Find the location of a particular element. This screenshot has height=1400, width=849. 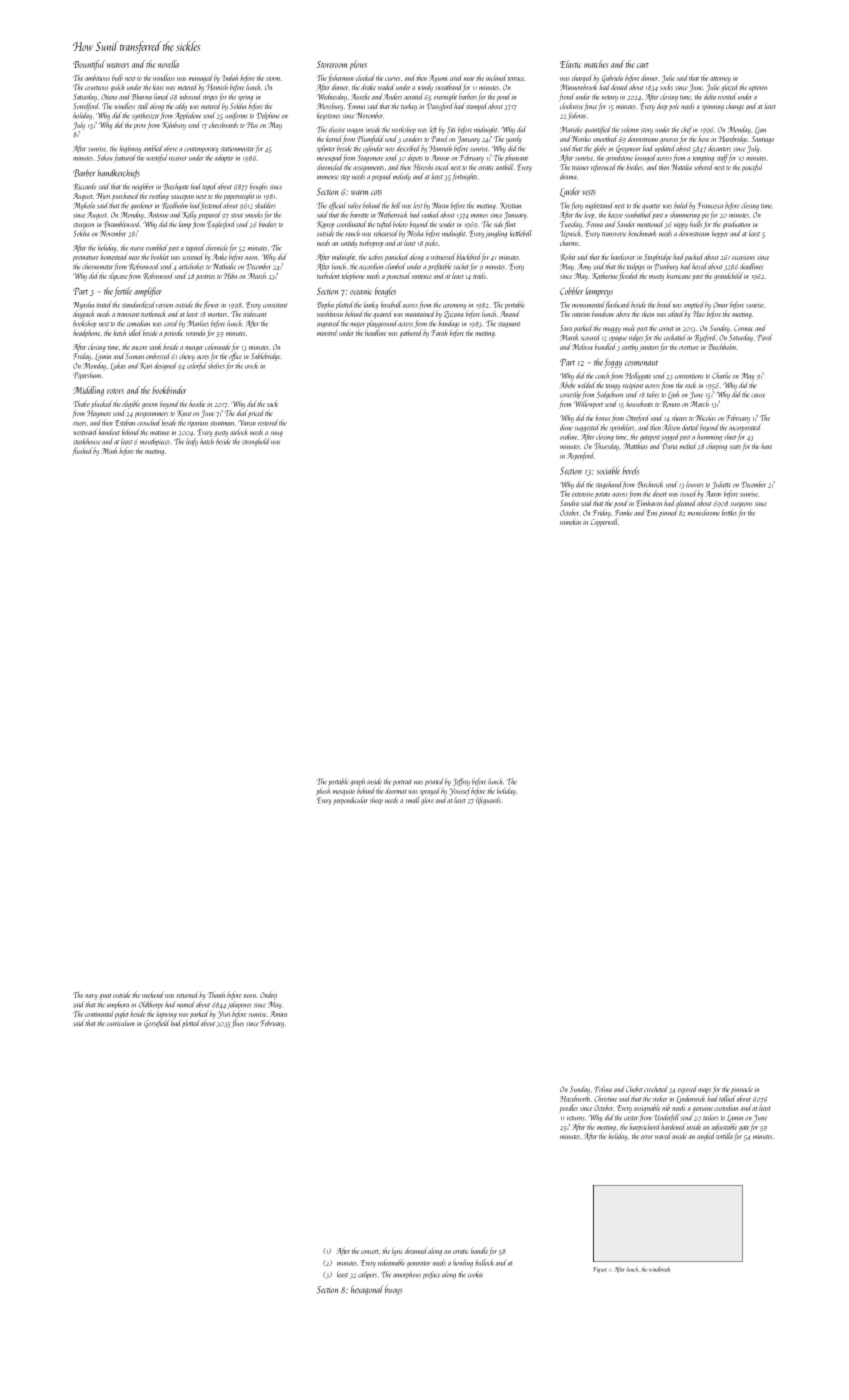

curriculum is located at coordinates (121, 1023).
